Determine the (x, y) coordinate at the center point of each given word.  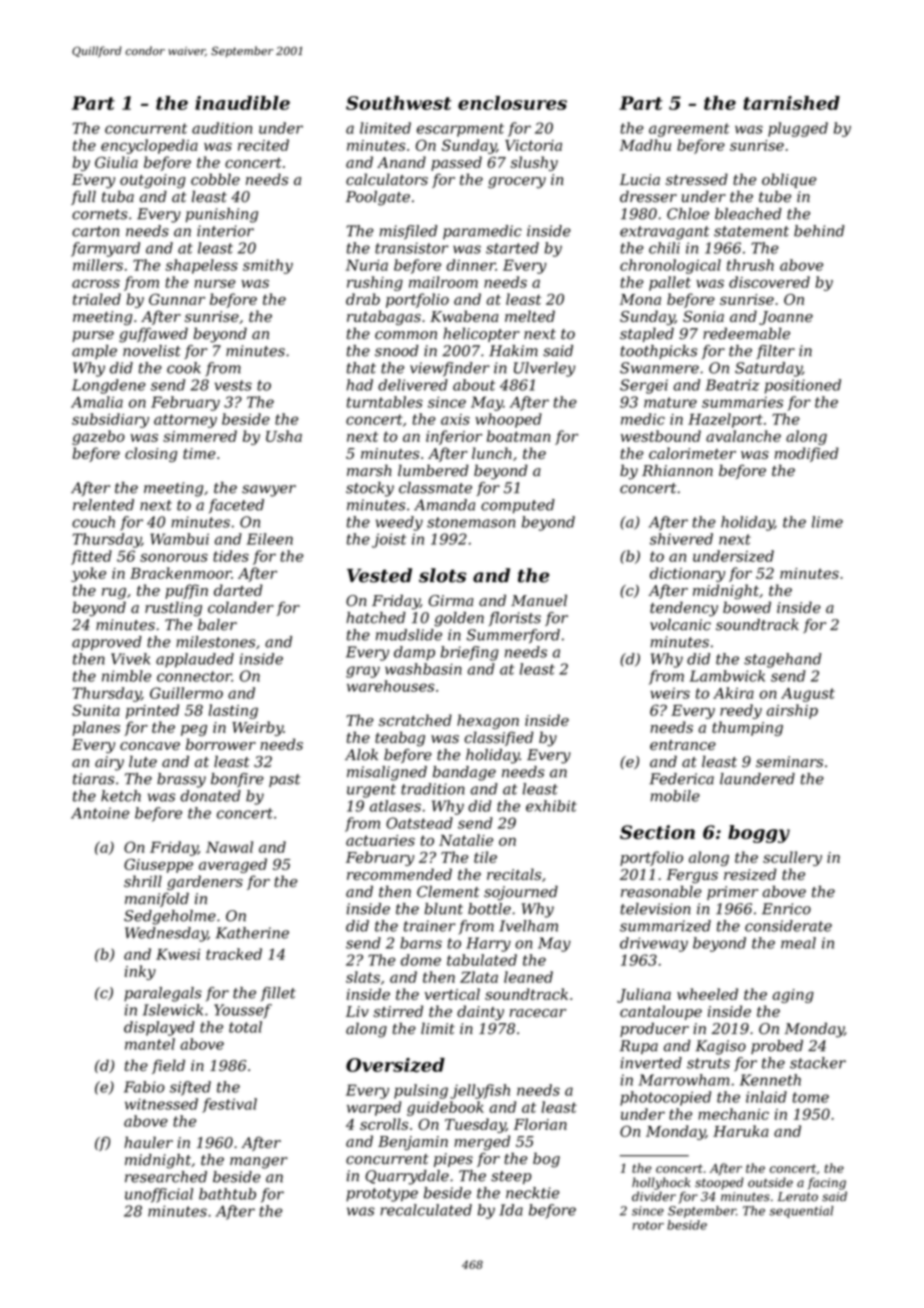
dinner (471, 265)
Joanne (786, 318)
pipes (453, 1160)
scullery (792, 858)
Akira (733, 693)
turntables (385, 402)
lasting (233, 711)
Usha (284, 436)
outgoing (153, 181)
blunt (443, 909)
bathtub (227, 1194)
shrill (143, 881)
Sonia (703, 316)
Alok (361, 755)
